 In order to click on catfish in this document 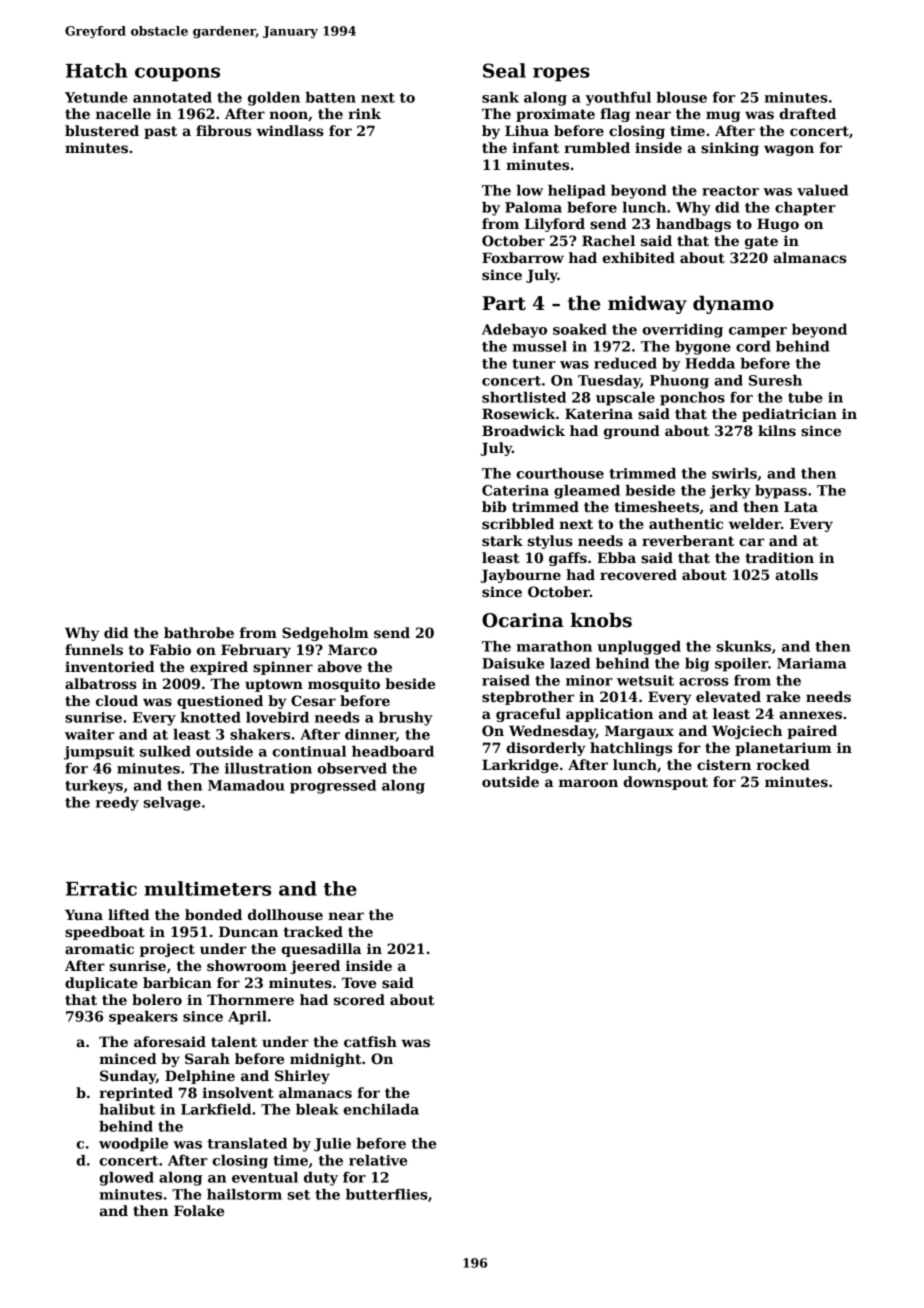, I will do `click(370, 1041)`.
